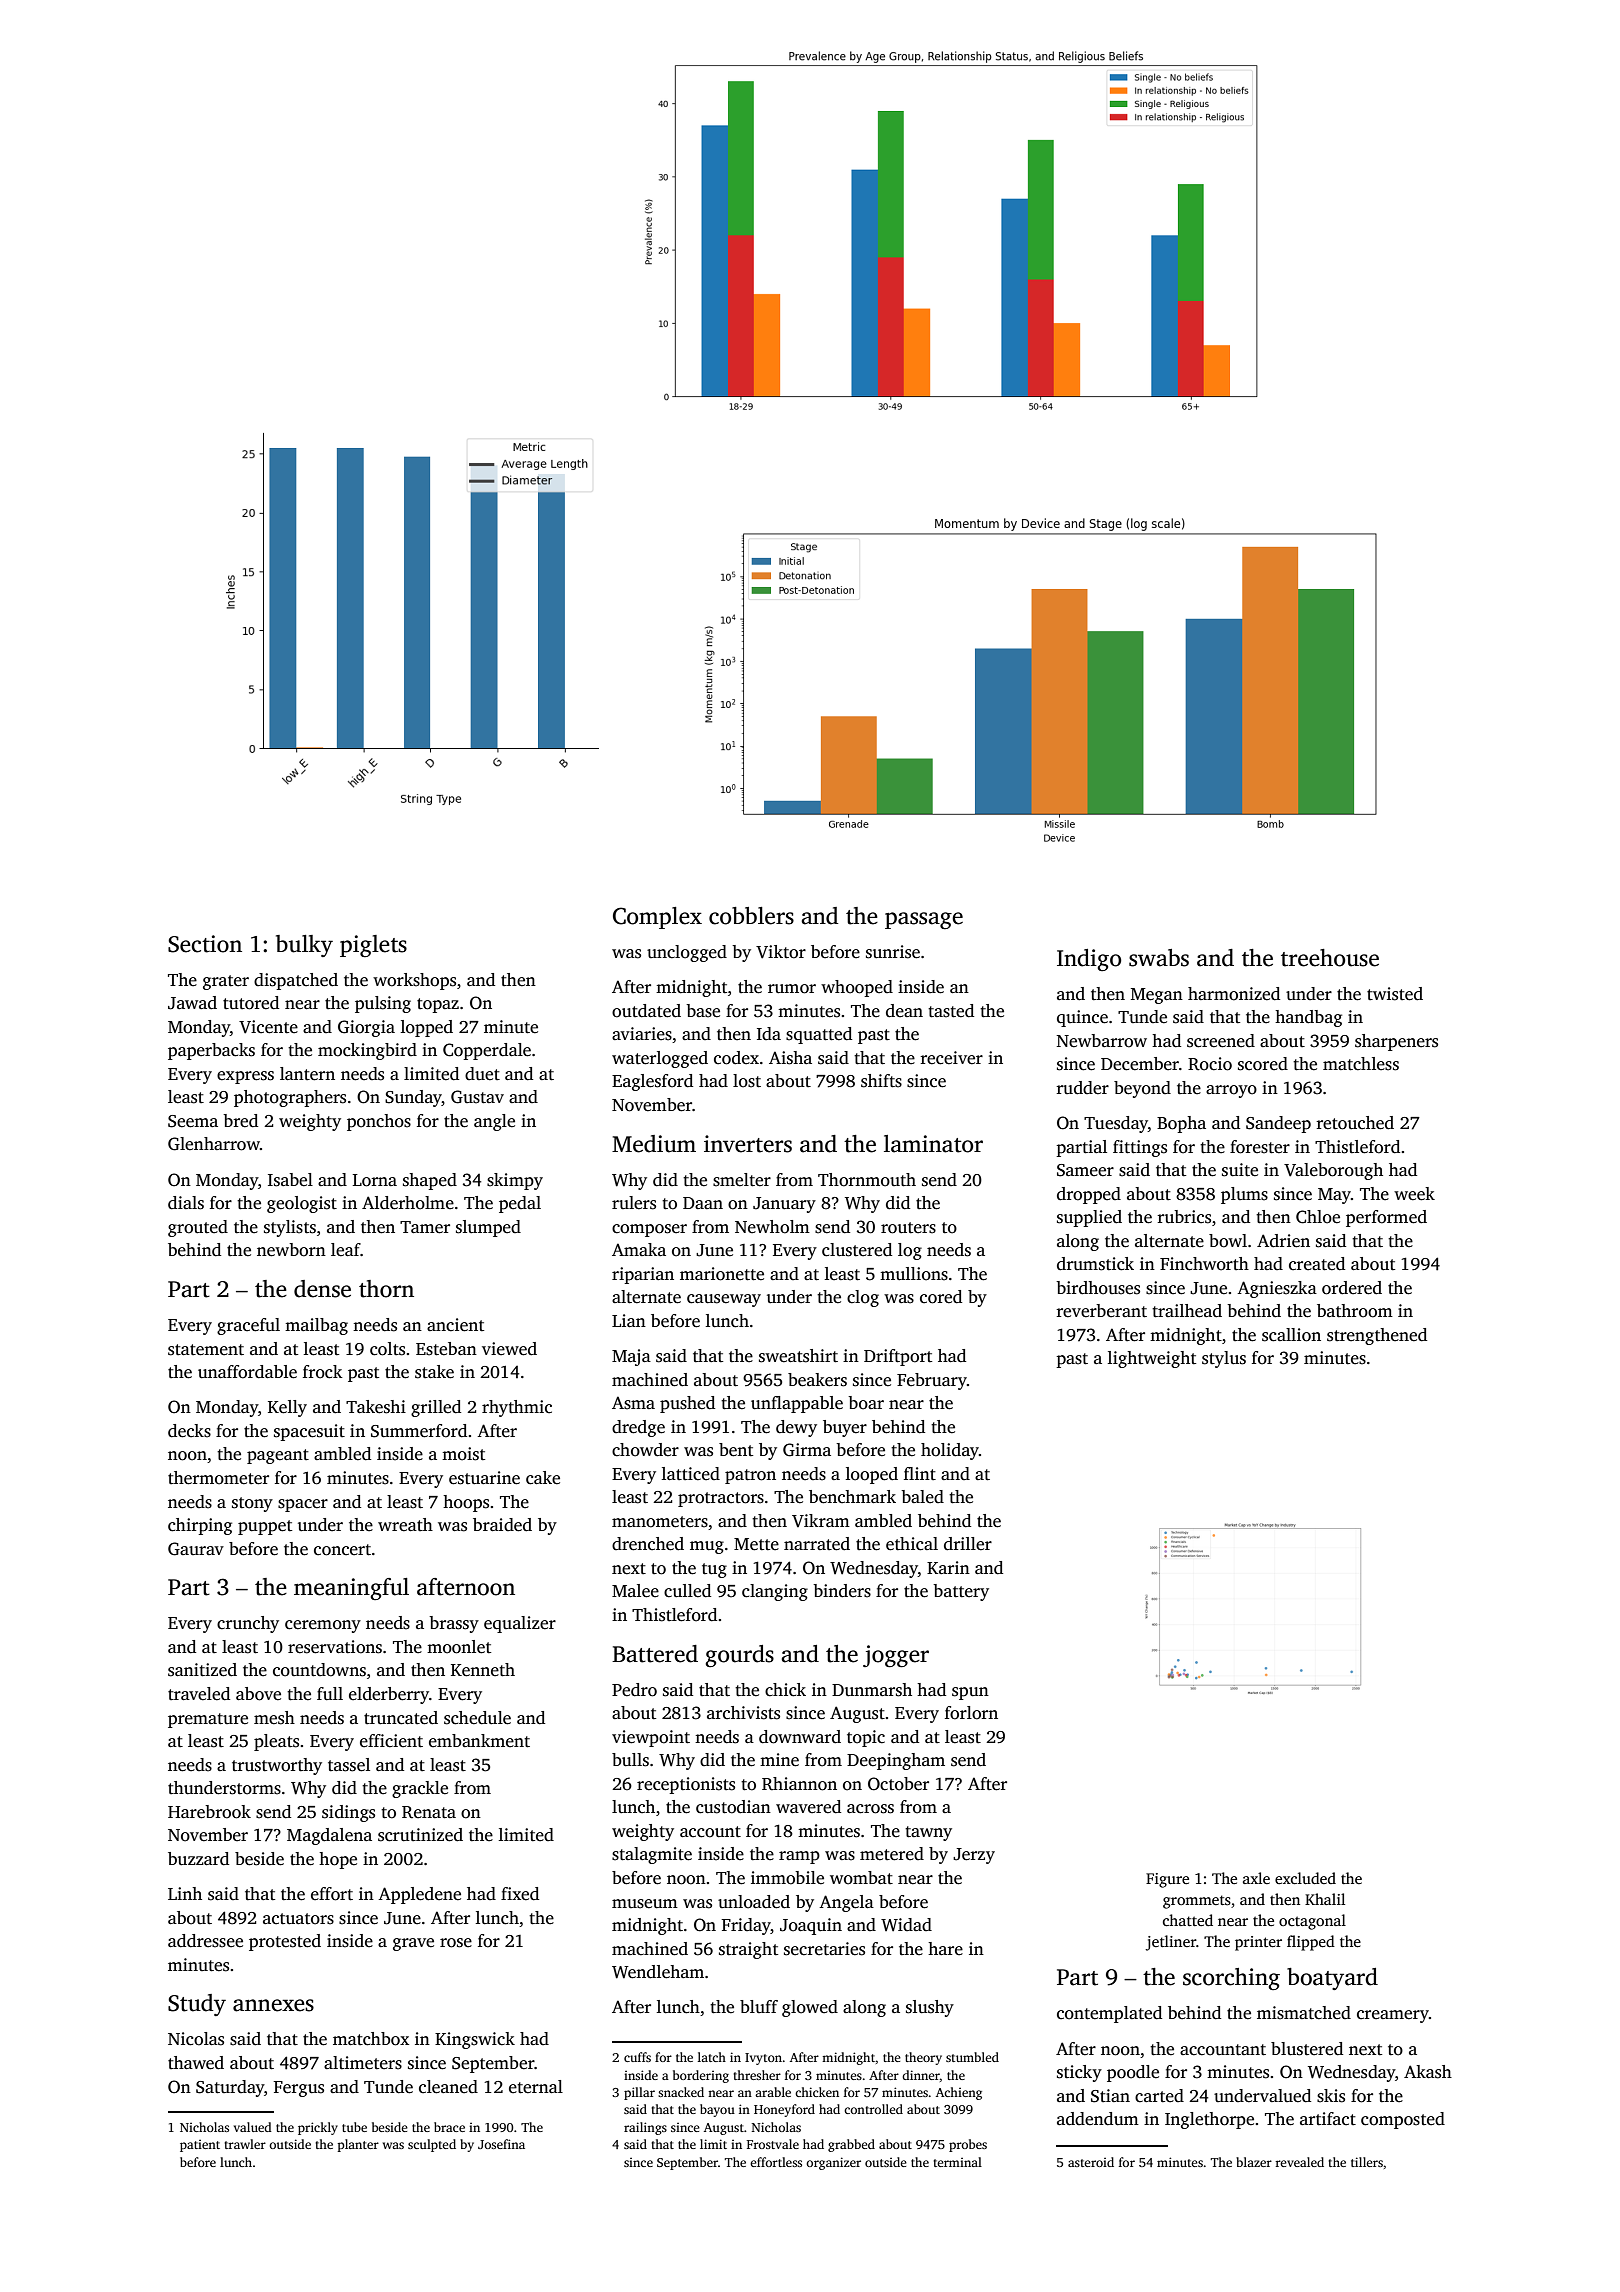 This image has width=1620, height=2292. Describe the element at coordinates (893, 952) in the image. I see `sunrise` at that location.
